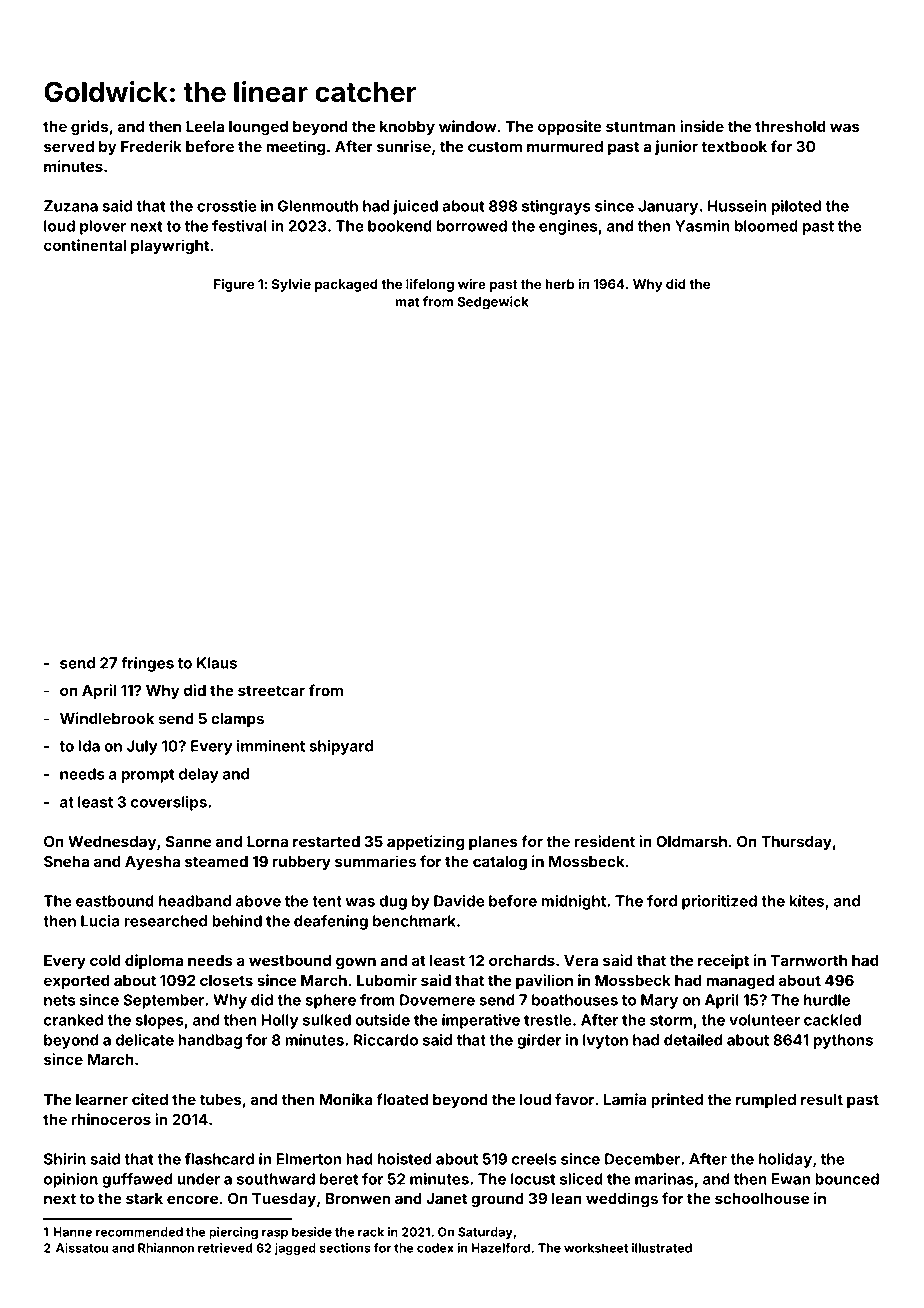 The image size is (924, 1308). Describe the element at coordinates (217, 663) in the document. I see `Klaus` at that location.
